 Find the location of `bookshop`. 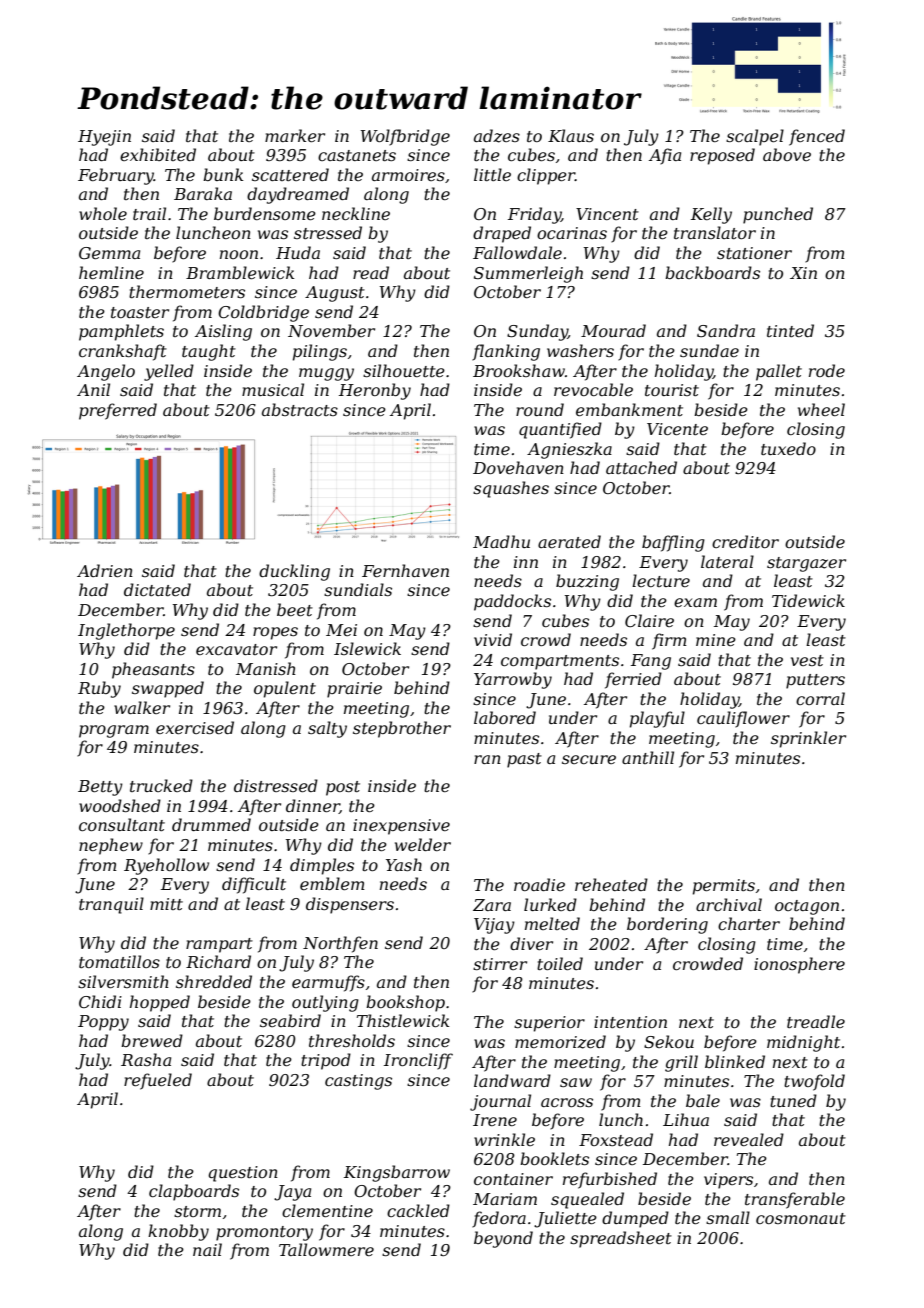

bookshop is located at coordinates (405, 1003).
